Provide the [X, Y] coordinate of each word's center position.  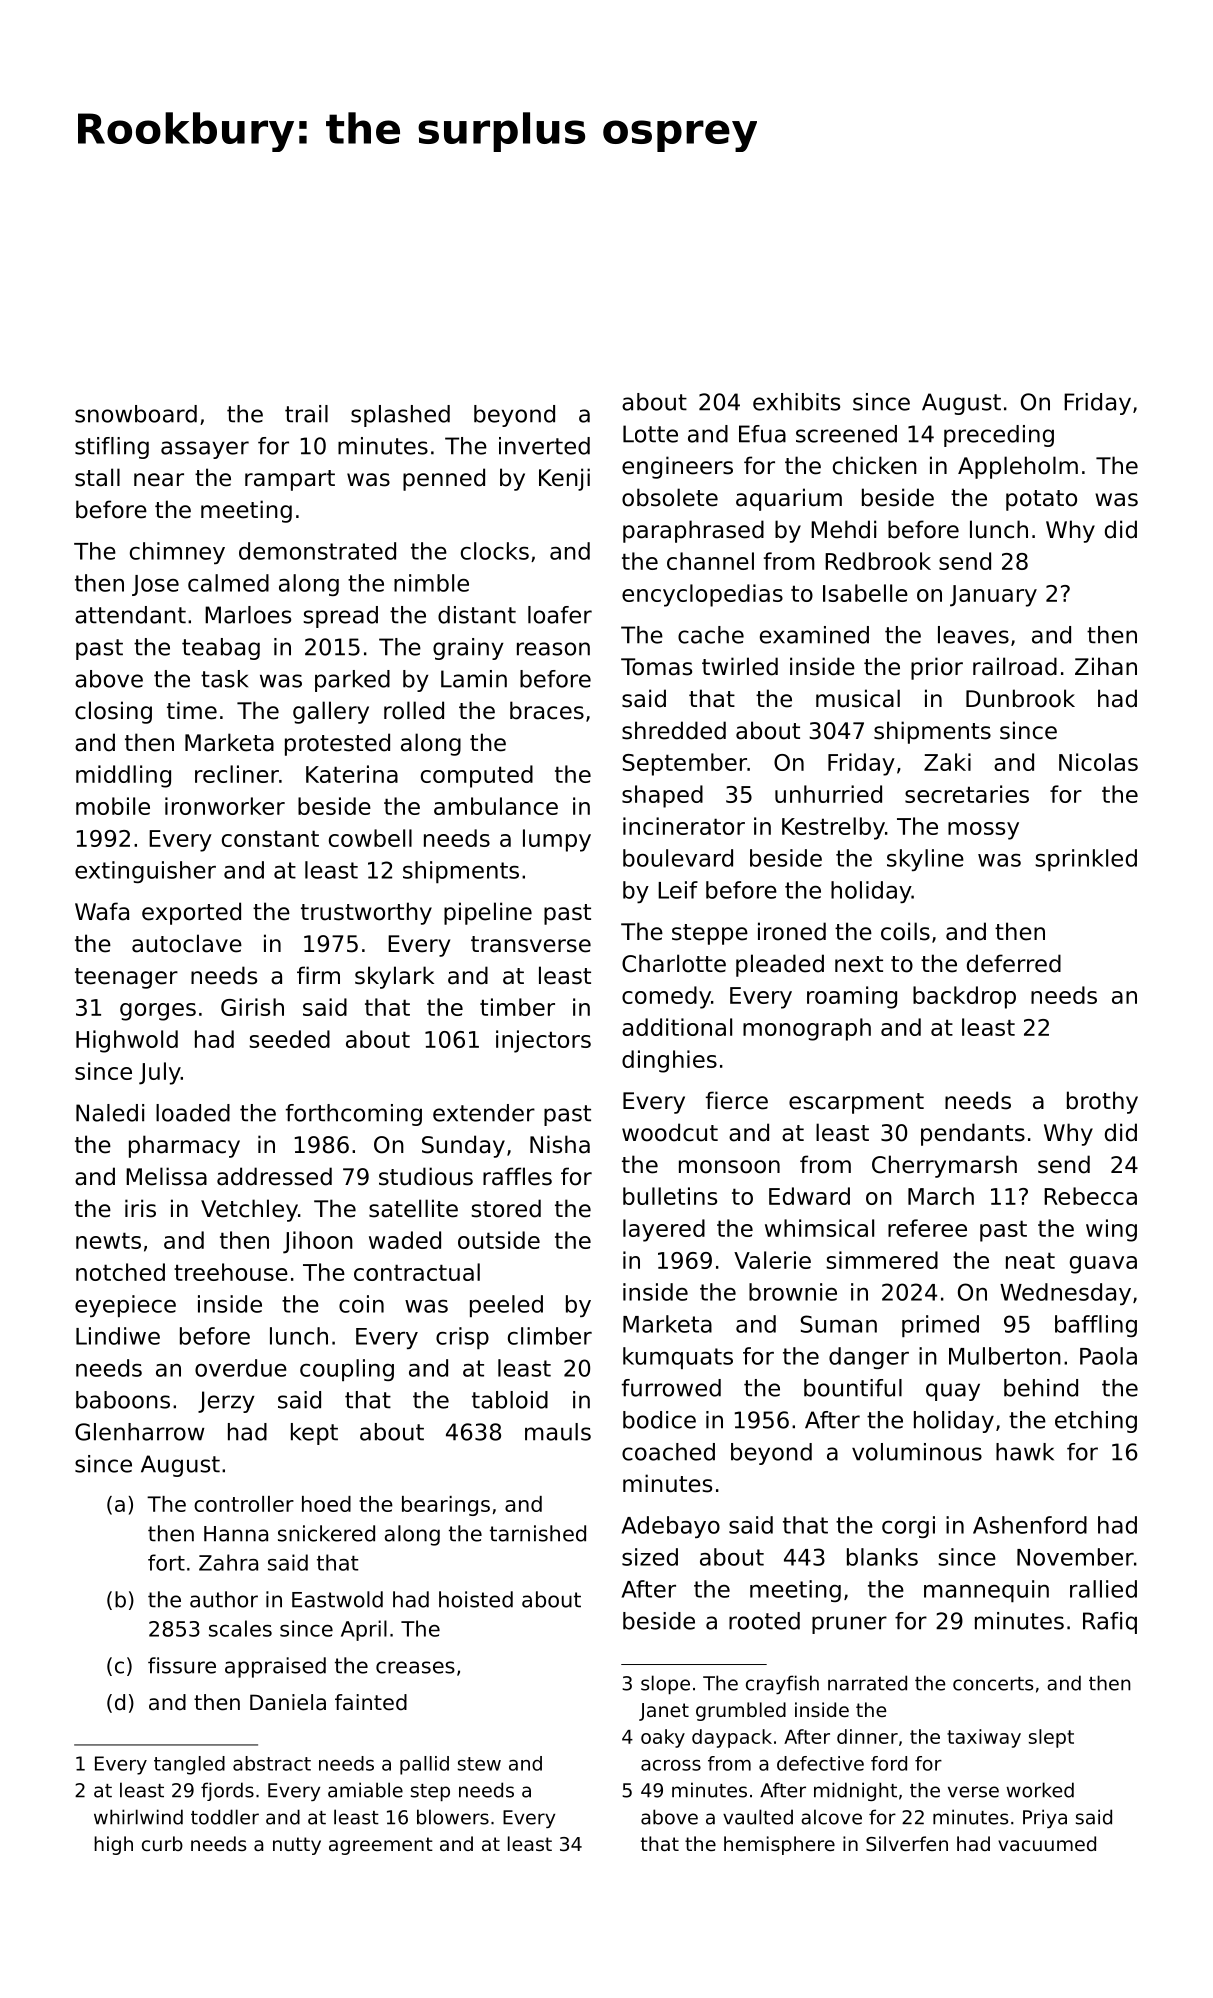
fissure [182, 1665]
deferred [1014, 963]
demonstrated [317, 551]
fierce [737, 1100]
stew [479, 1764]
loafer [560, 615]
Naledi [110, 1113]
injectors [543, 1041]
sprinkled [1086, 860]
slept [1051, 1738]
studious [426, 1176]
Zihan [1106, 666]
